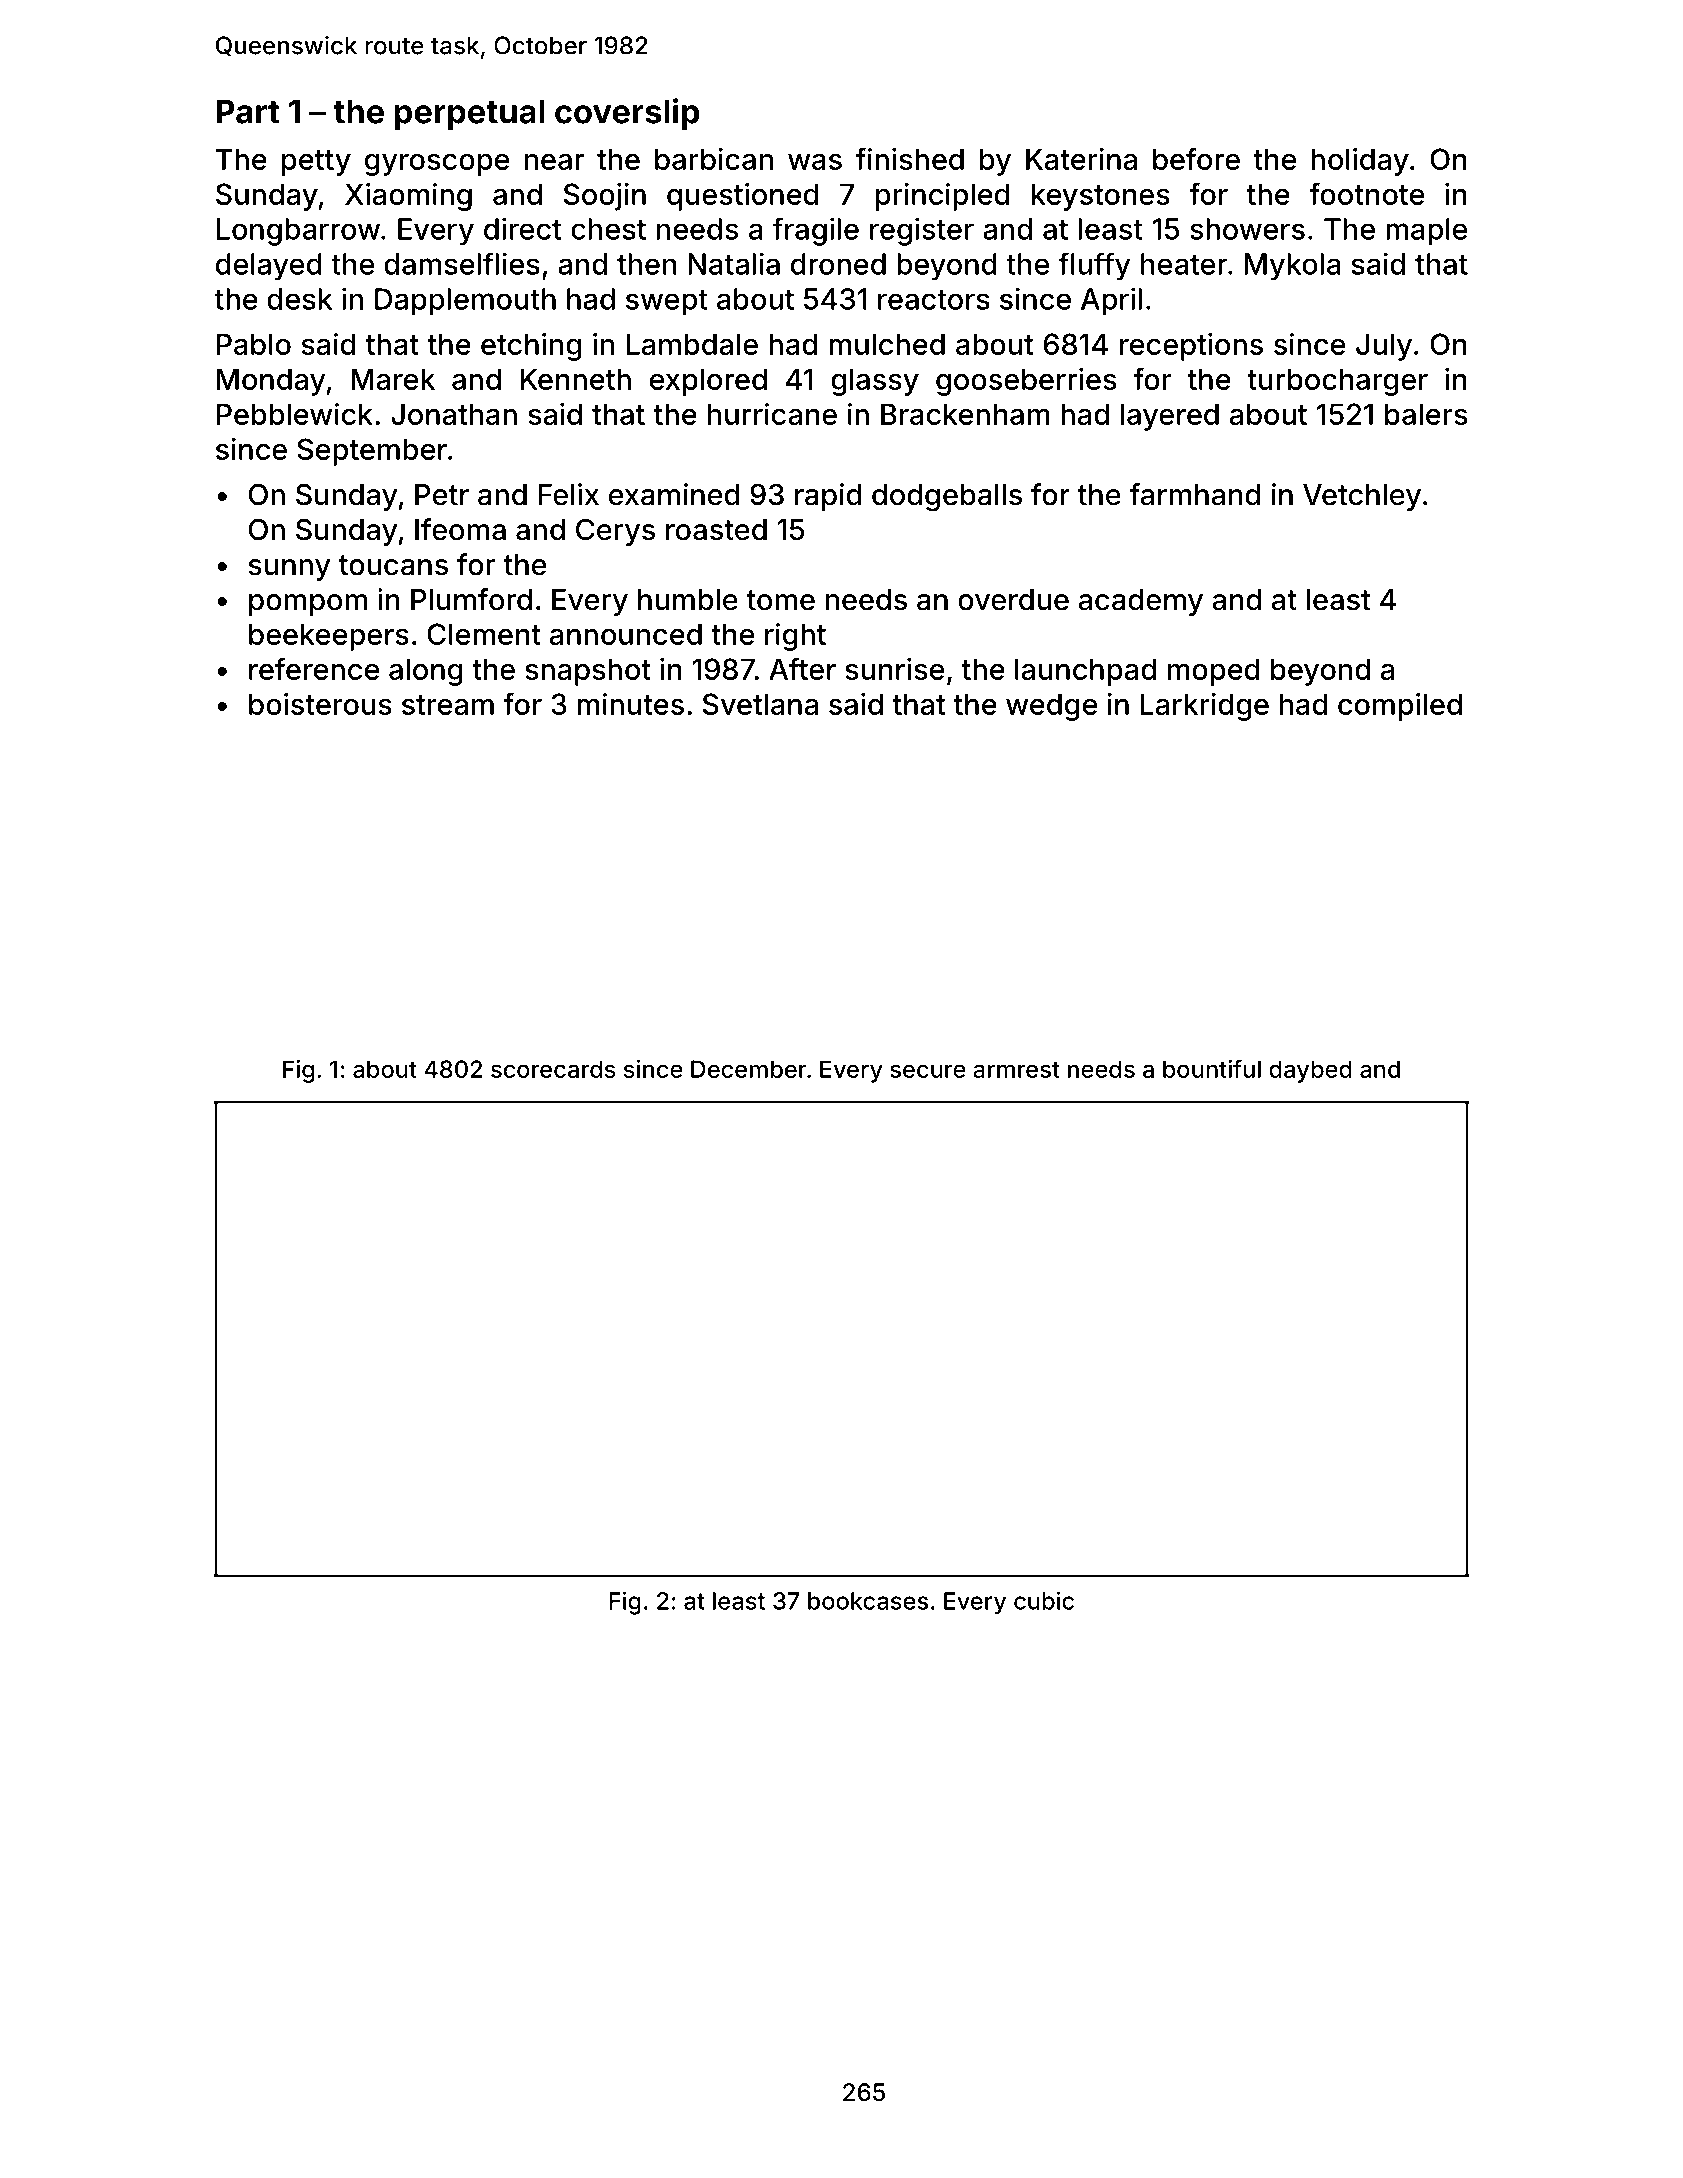 The image size is (1683, 2178). Describe the element at coordinates (1310, 1071) in the screenshot. I see `daybed` at that location.
